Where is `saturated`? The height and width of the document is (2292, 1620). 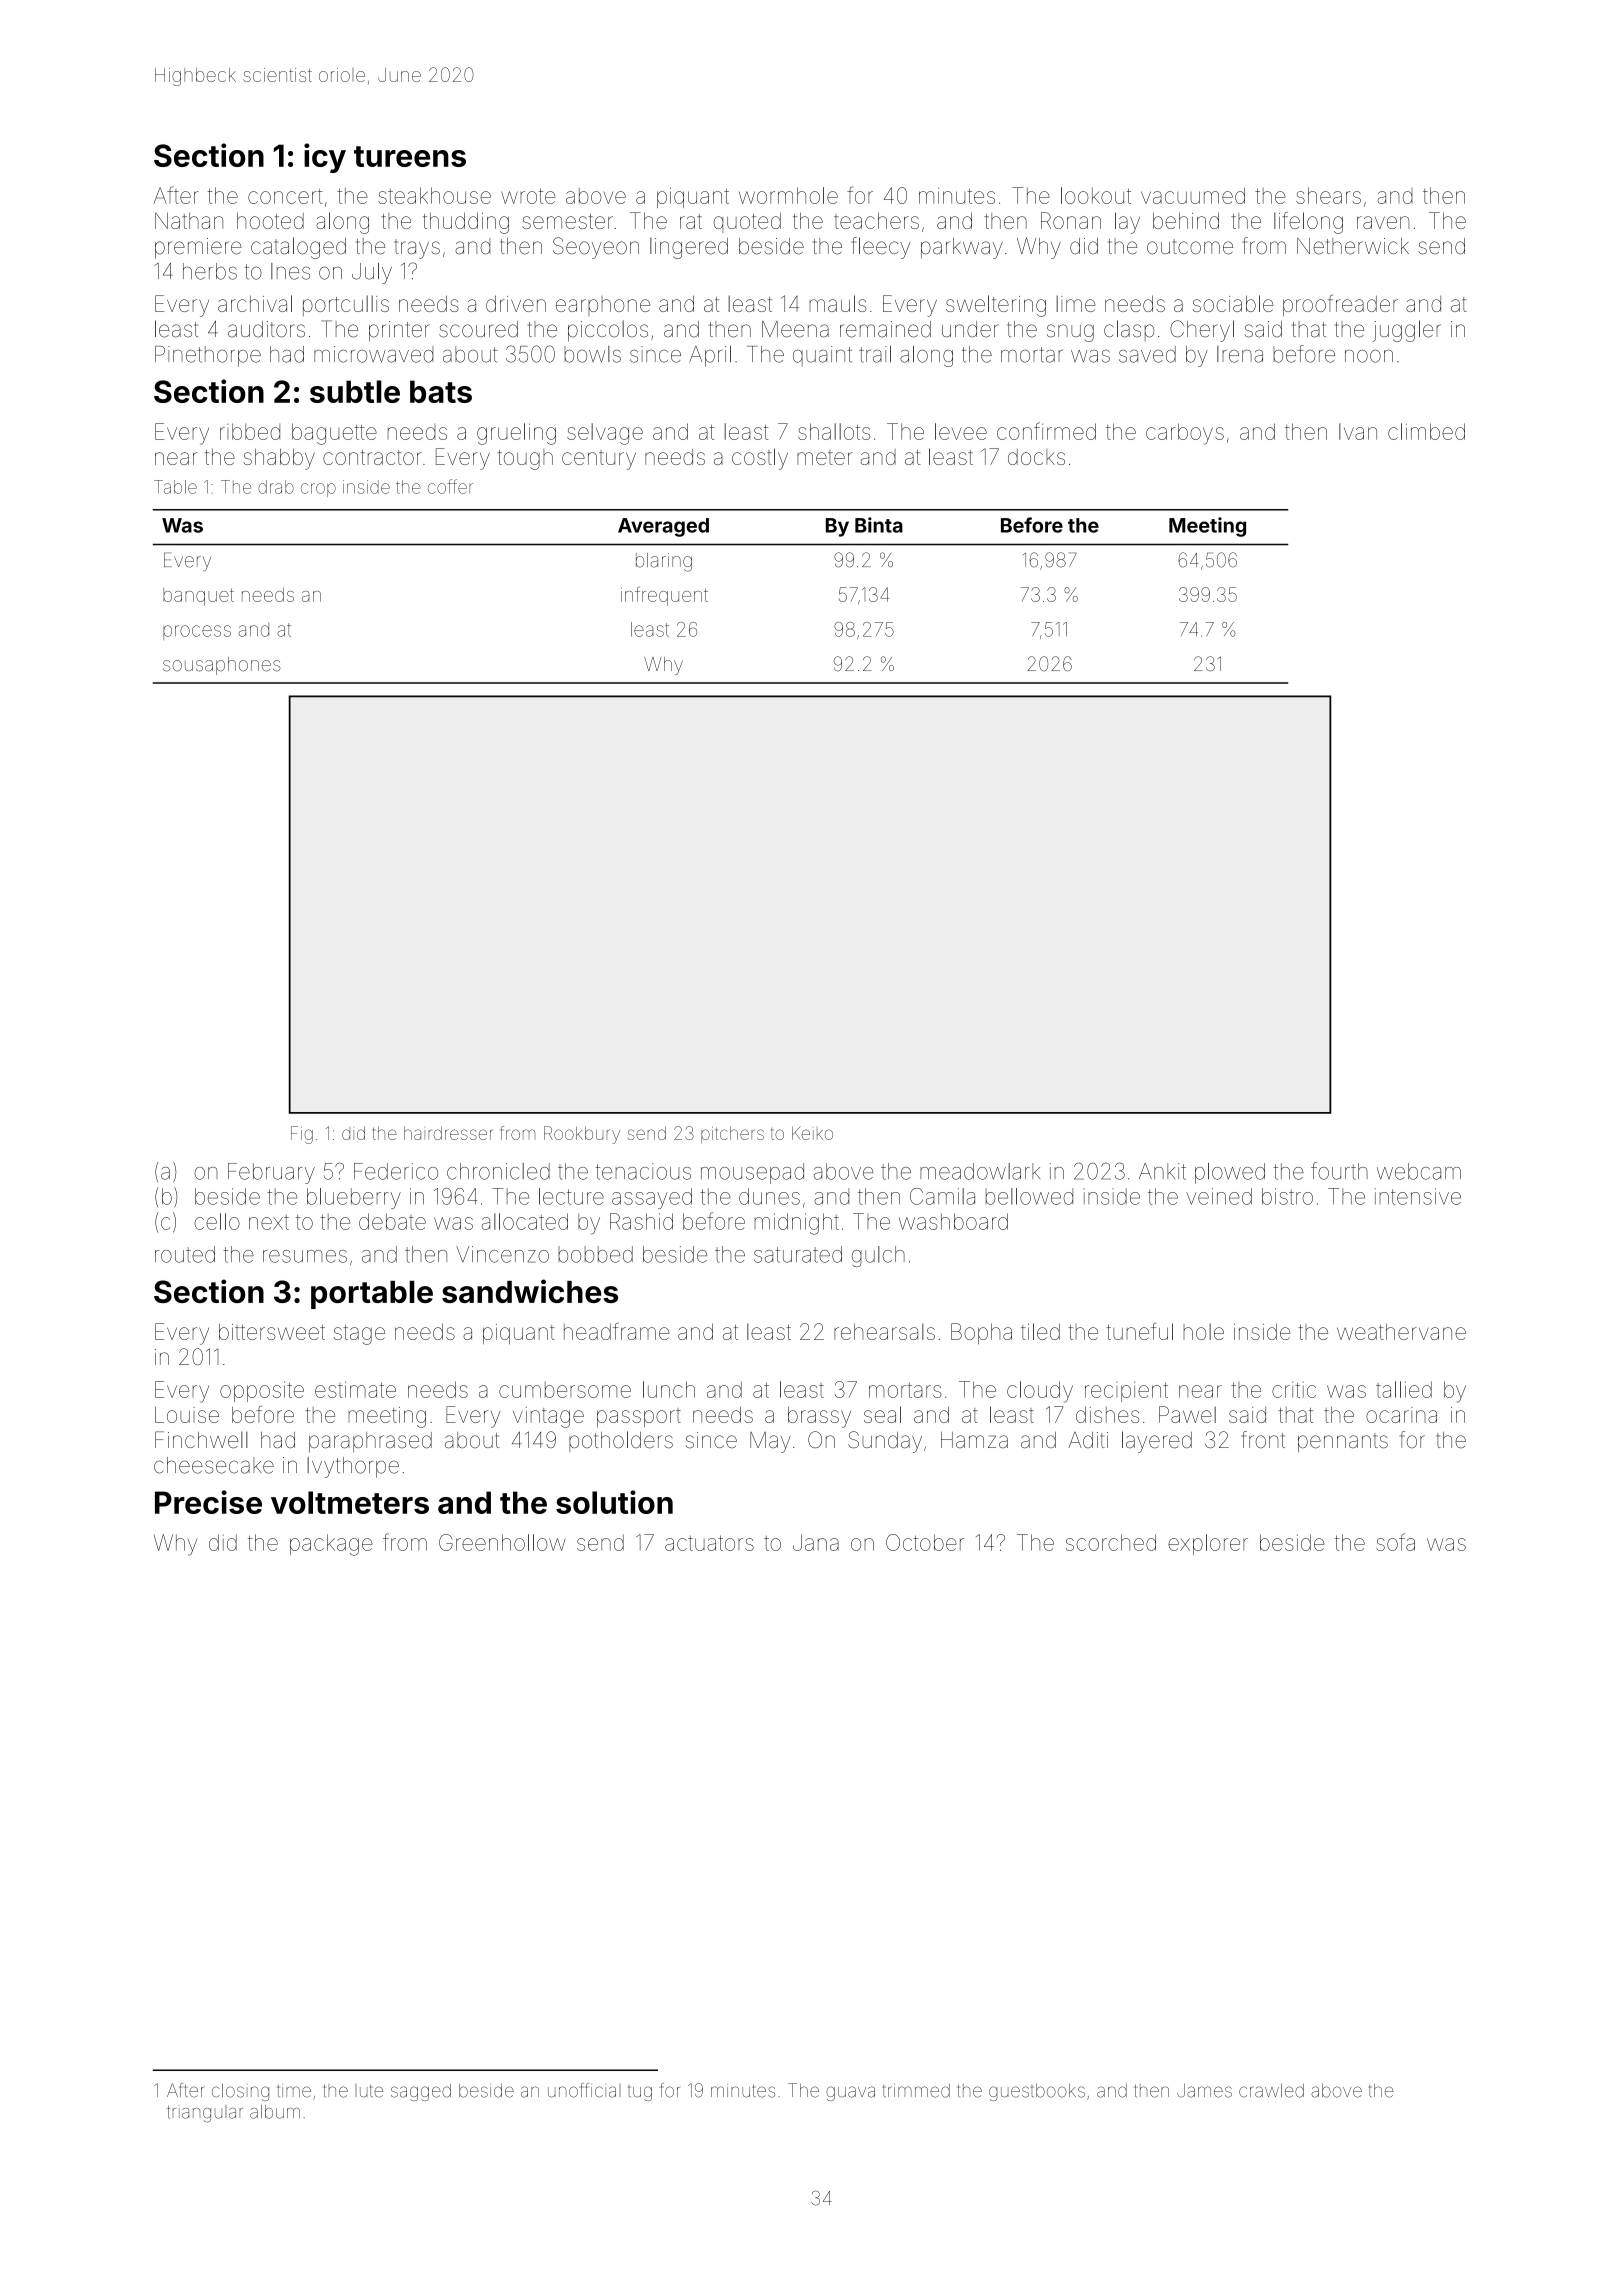 saturated is located at coordinates (798, 1254).
